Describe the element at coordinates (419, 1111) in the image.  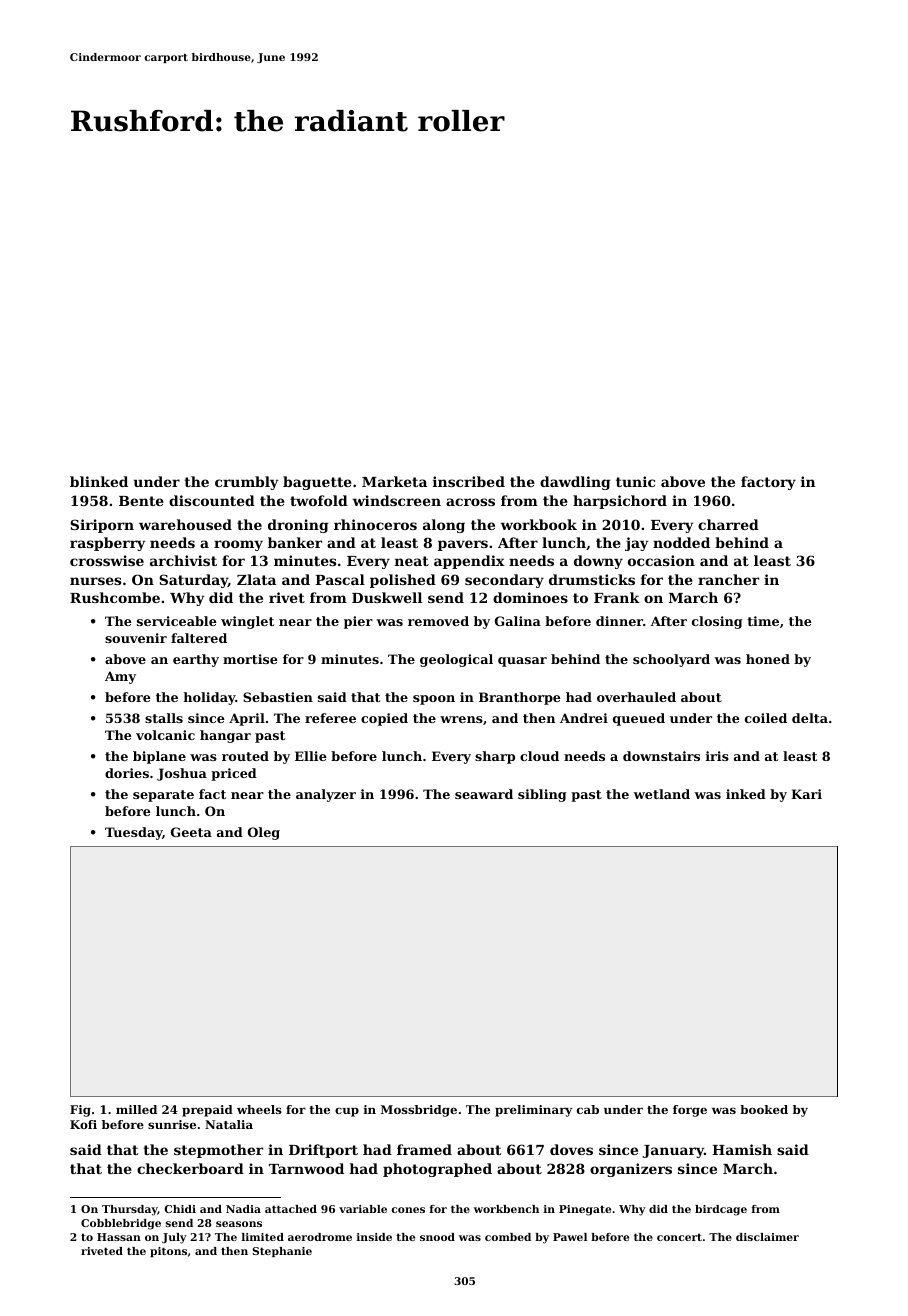
I see `Mossbridge` at that location.
